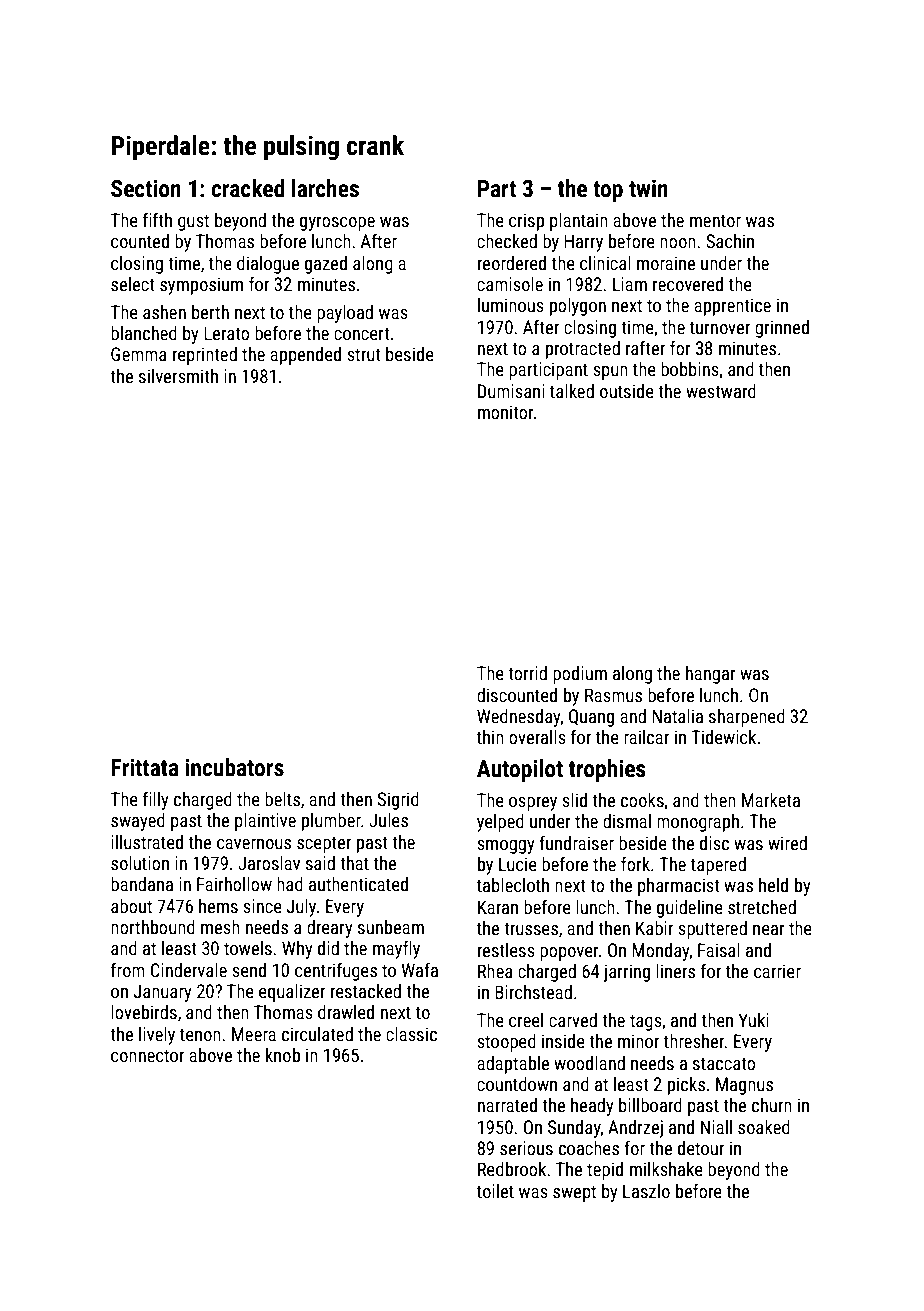 This screenshot has height=1311, width=924. Describe the element at coordinates (511, 305) in the screenshot. I see `luminous` at that location.
